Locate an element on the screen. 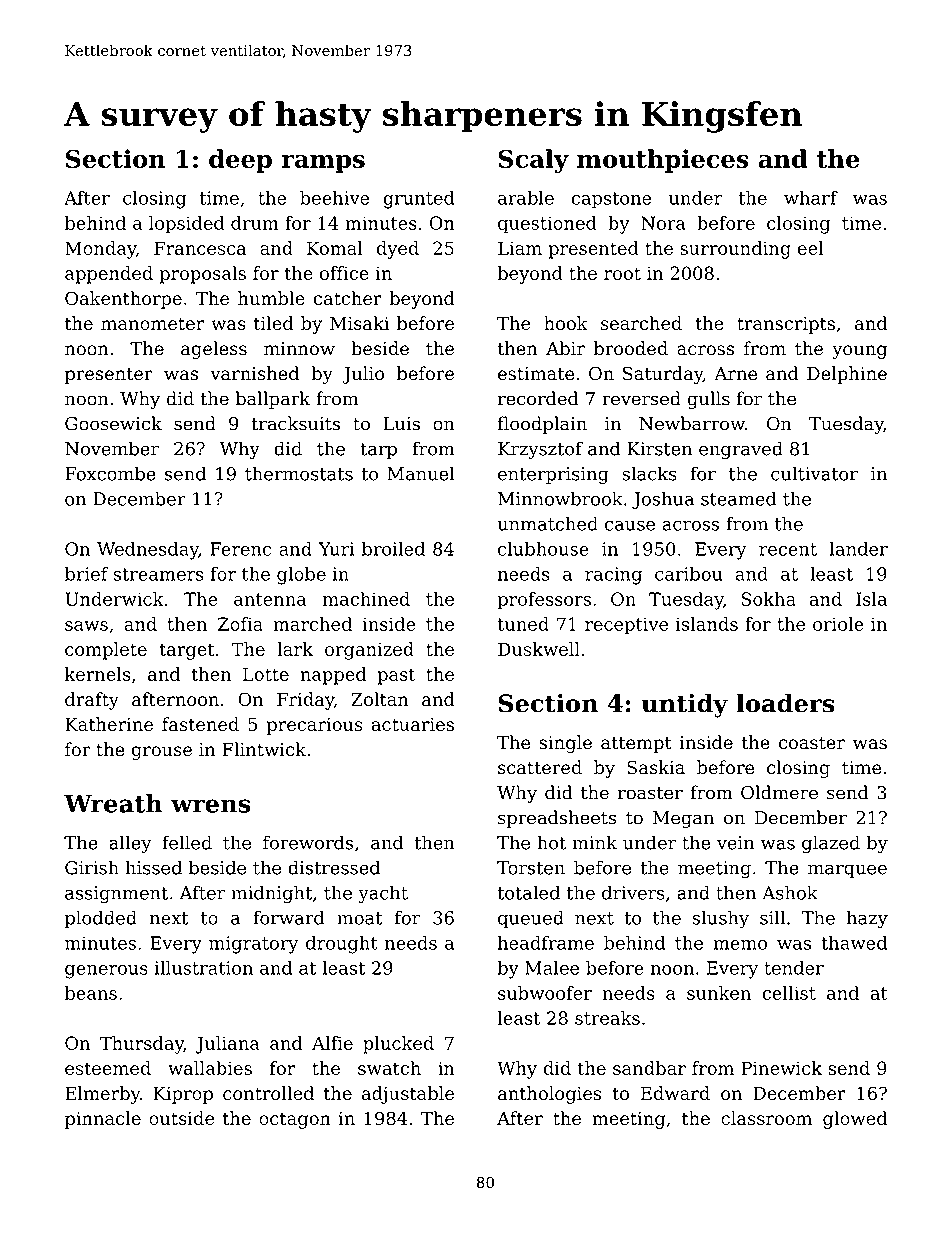  appended is located at coordinates (109, 275).
